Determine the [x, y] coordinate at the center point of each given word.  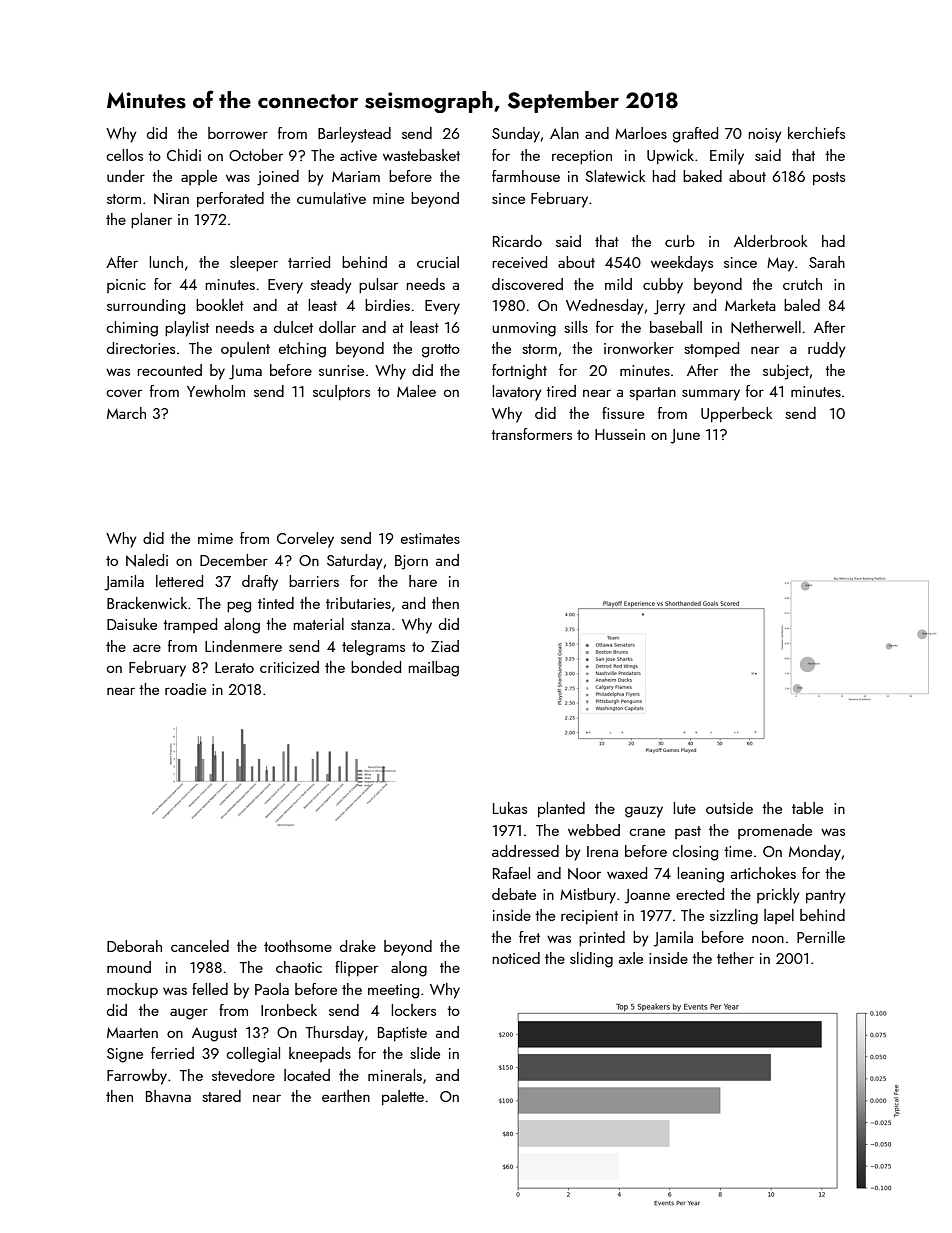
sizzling [734, 917]
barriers [314, 581]
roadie [185, 689]
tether [735, 958]
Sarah [827, 262]
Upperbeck [736, 414]
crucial [438, 262]
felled [210, 989]
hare [423, 581]
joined [278, 178]
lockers [413, 1010]
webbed [594, 830]
